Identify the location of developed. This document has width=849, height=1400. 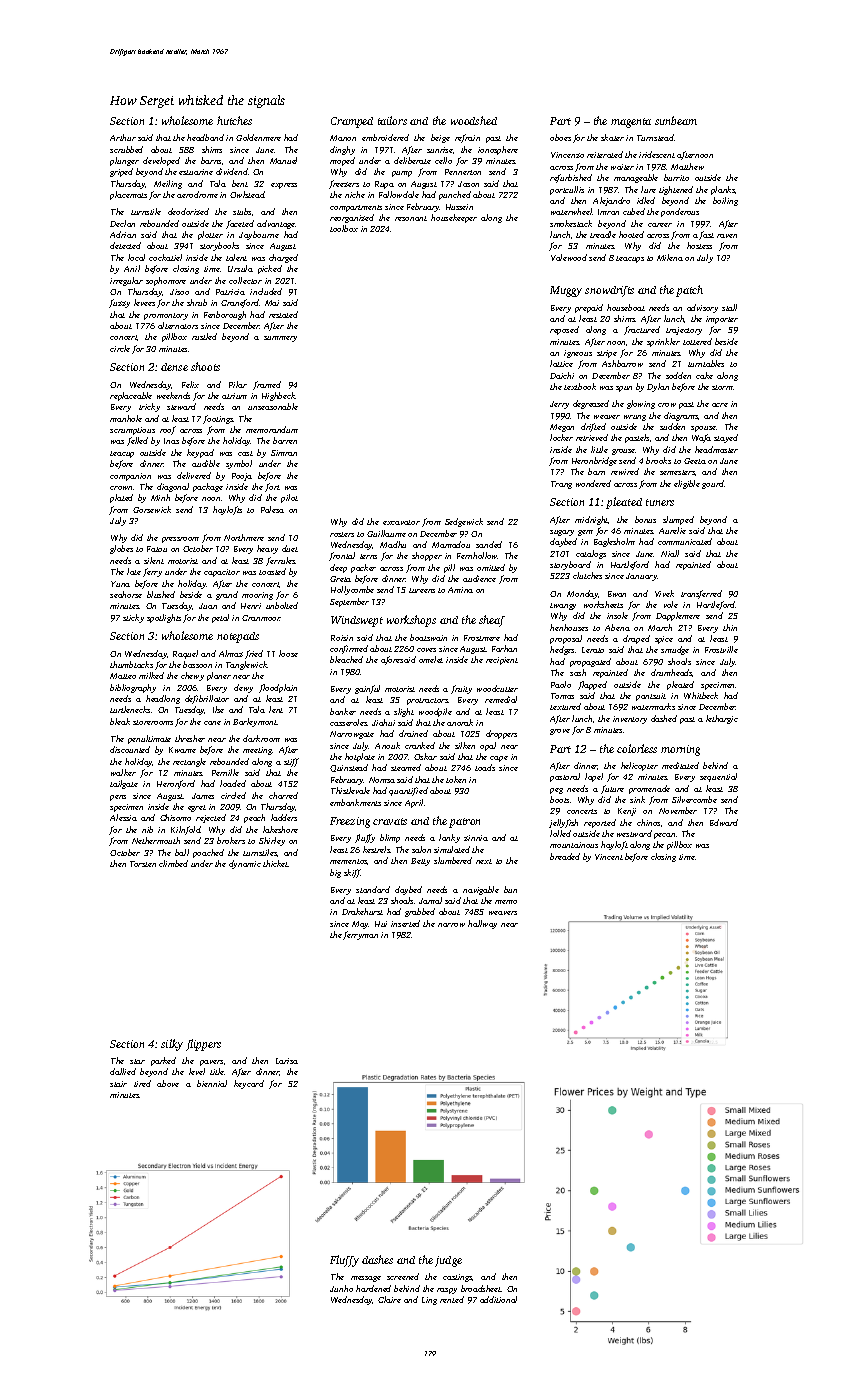
(161, 161).
